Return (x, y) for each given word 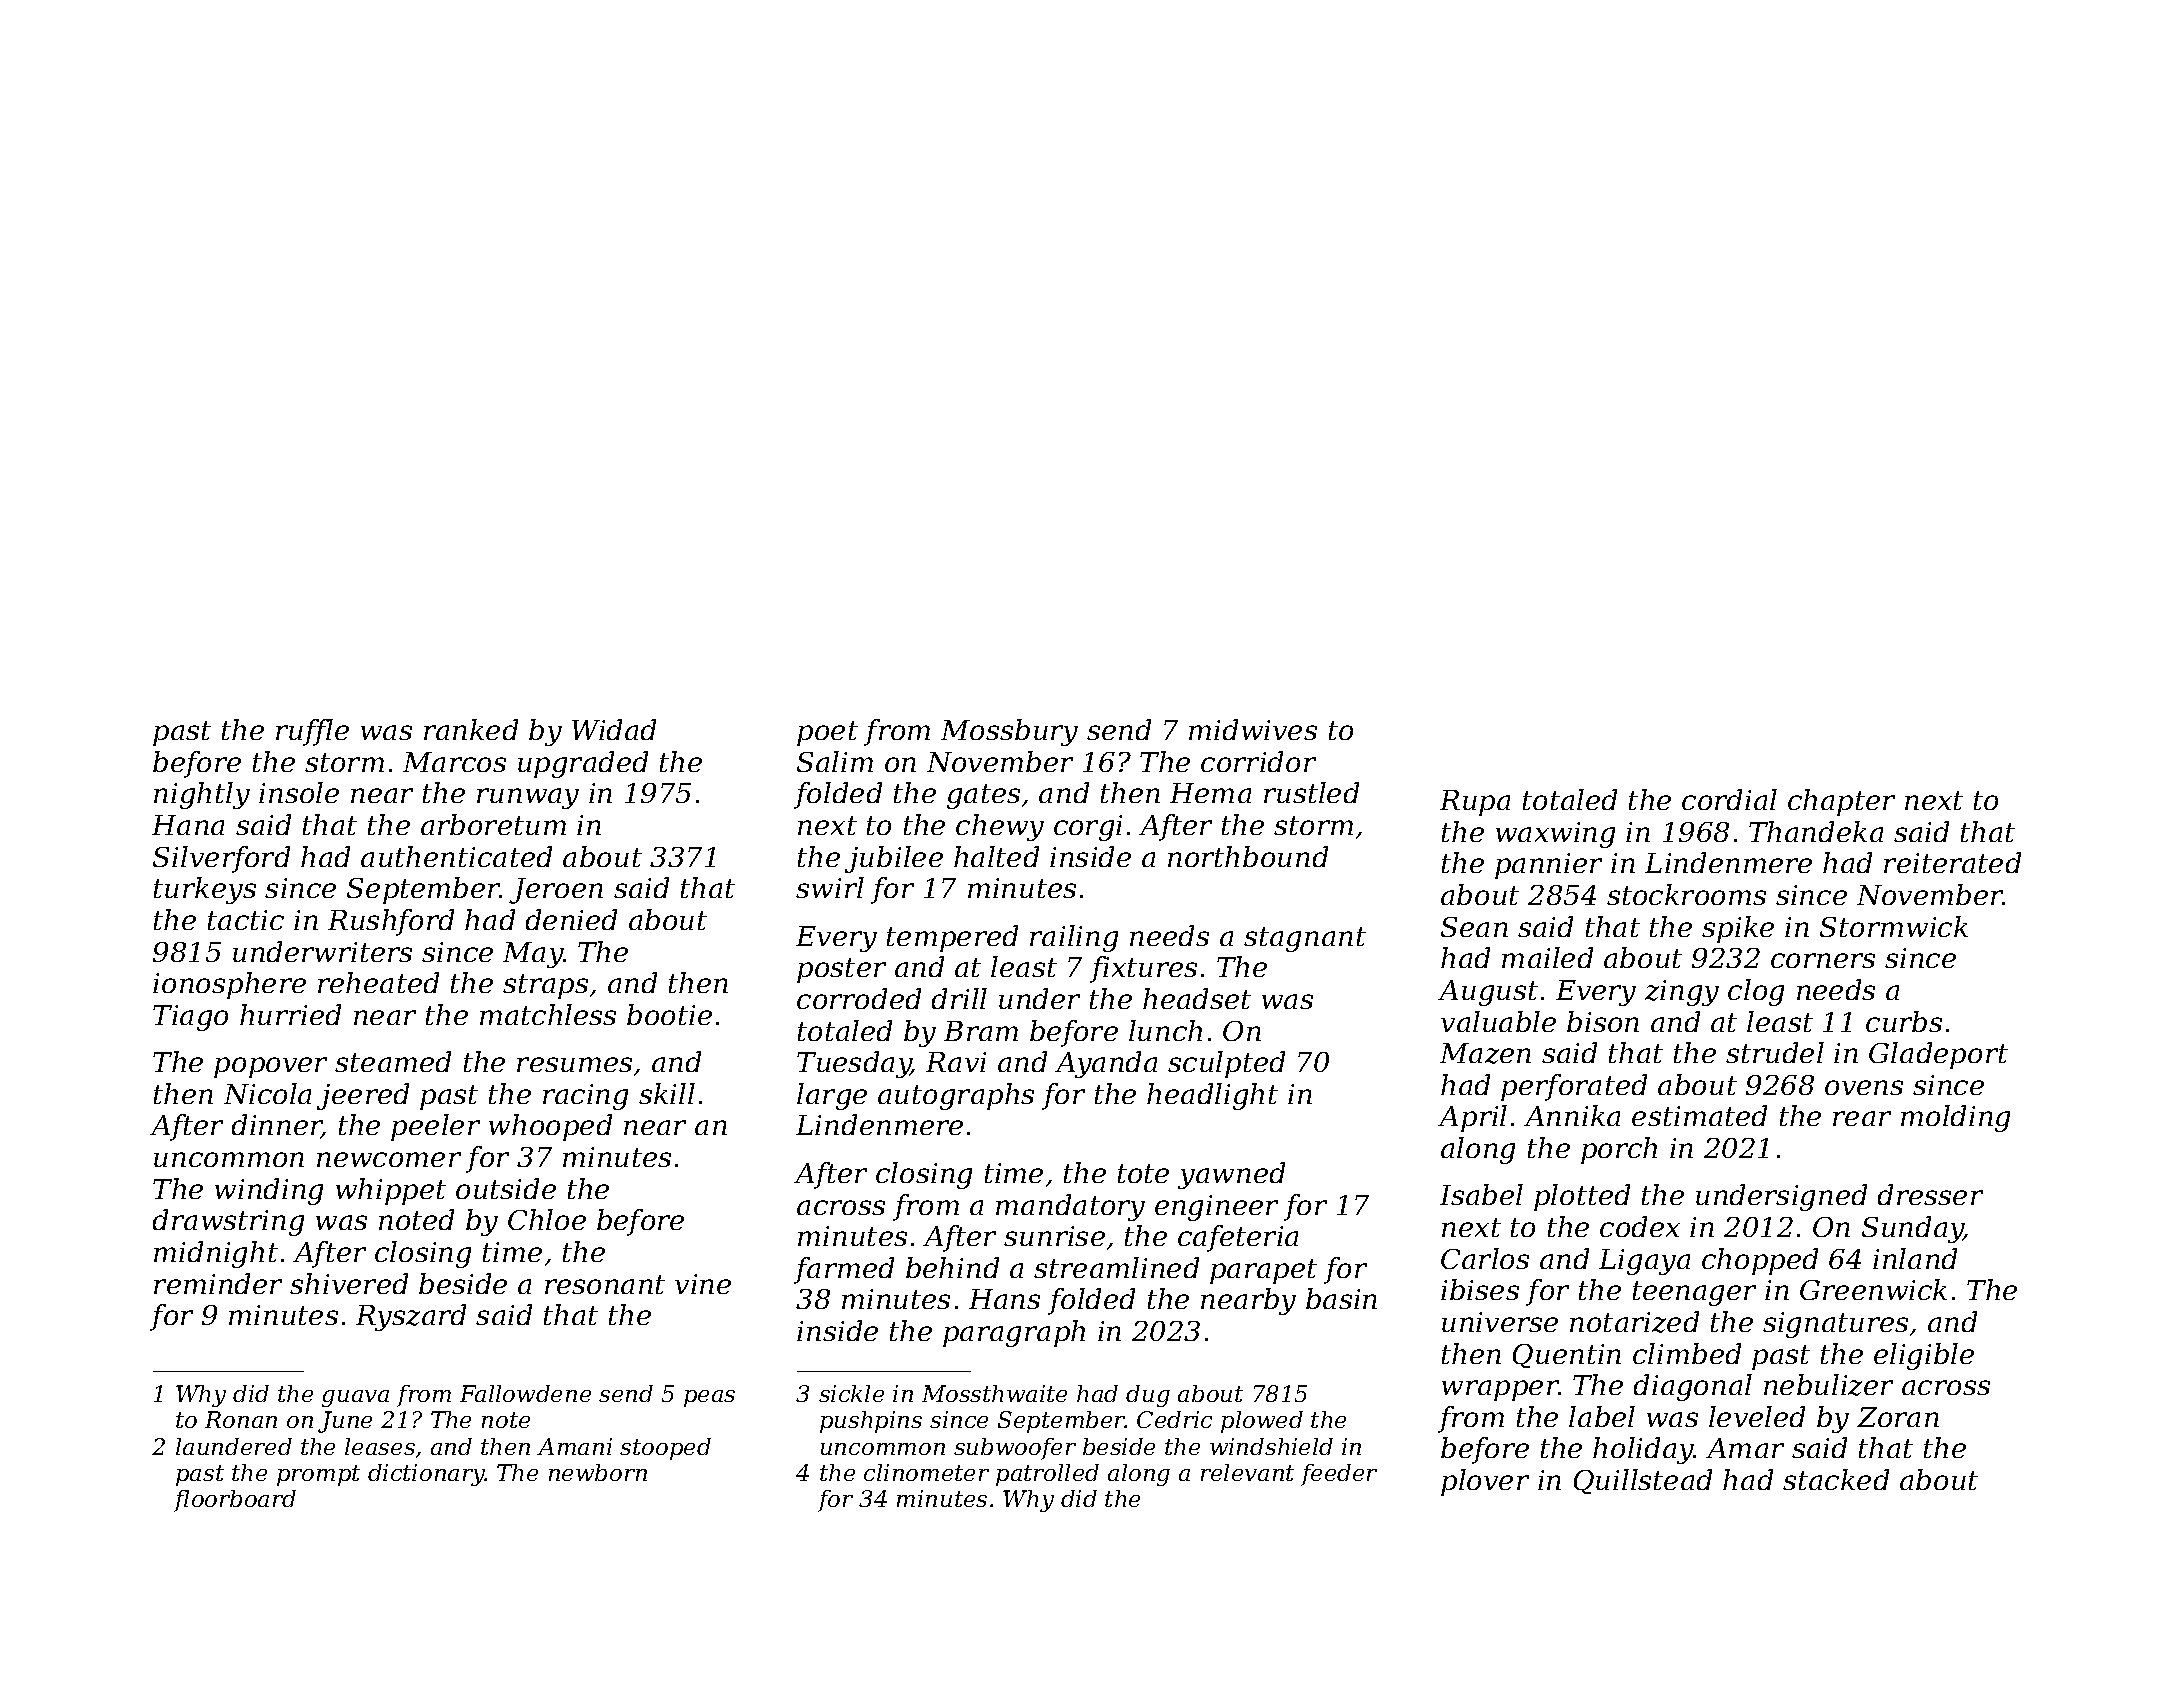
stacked (1836, 1479)
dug (1148, 1396)
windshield (1271, 1446)
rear (1862, 1118)
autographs (956, 1096)
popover (270, 1067)
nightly (202, 795)
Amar (1745, 1448)
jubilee (894, 859)
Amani (574, 1446)
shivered (349, 1283)
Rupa (1475, 803)
